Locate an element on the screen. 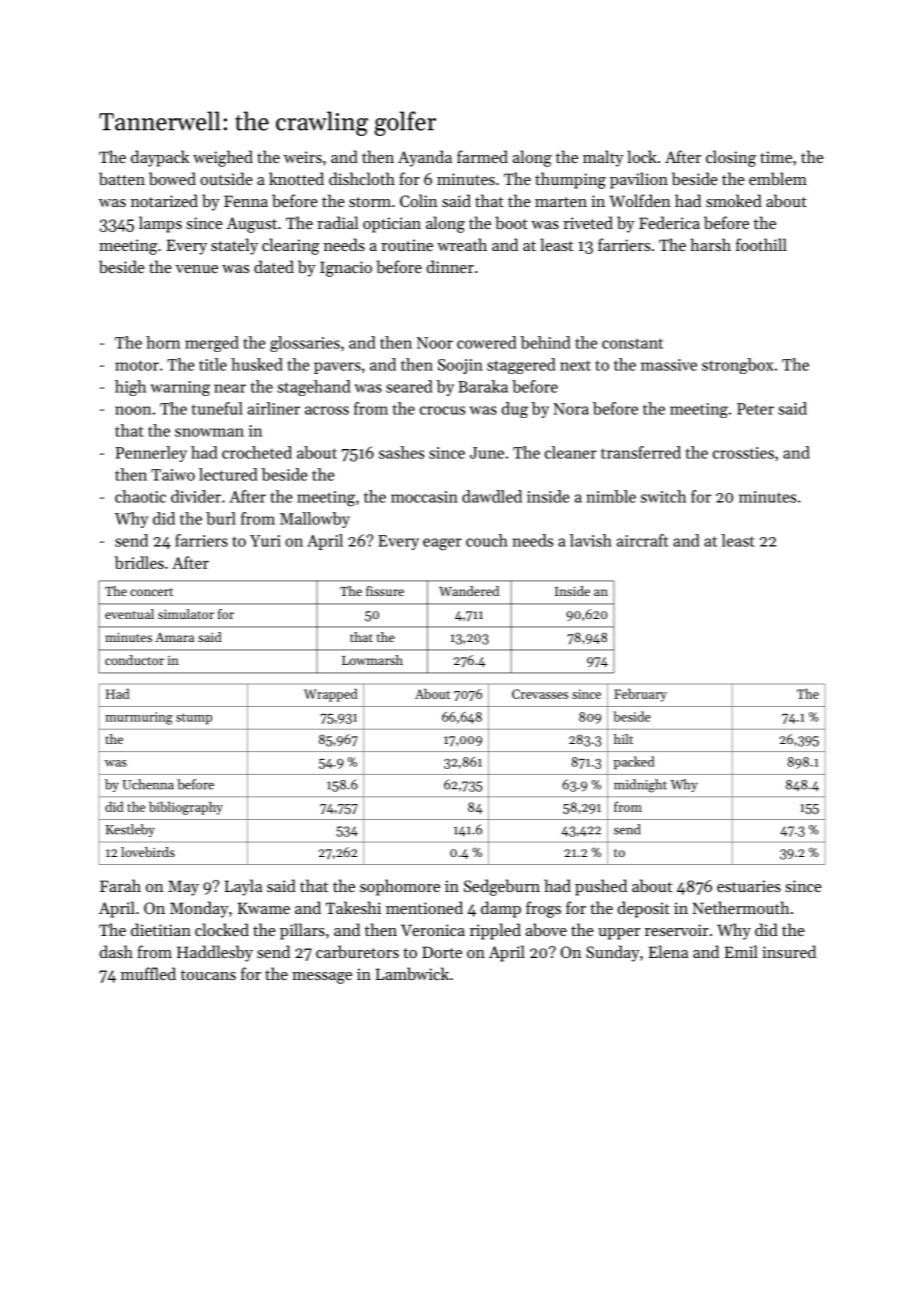 This screenshot has width=924, height=1308. midnight is located at coordinates (640, 786).
